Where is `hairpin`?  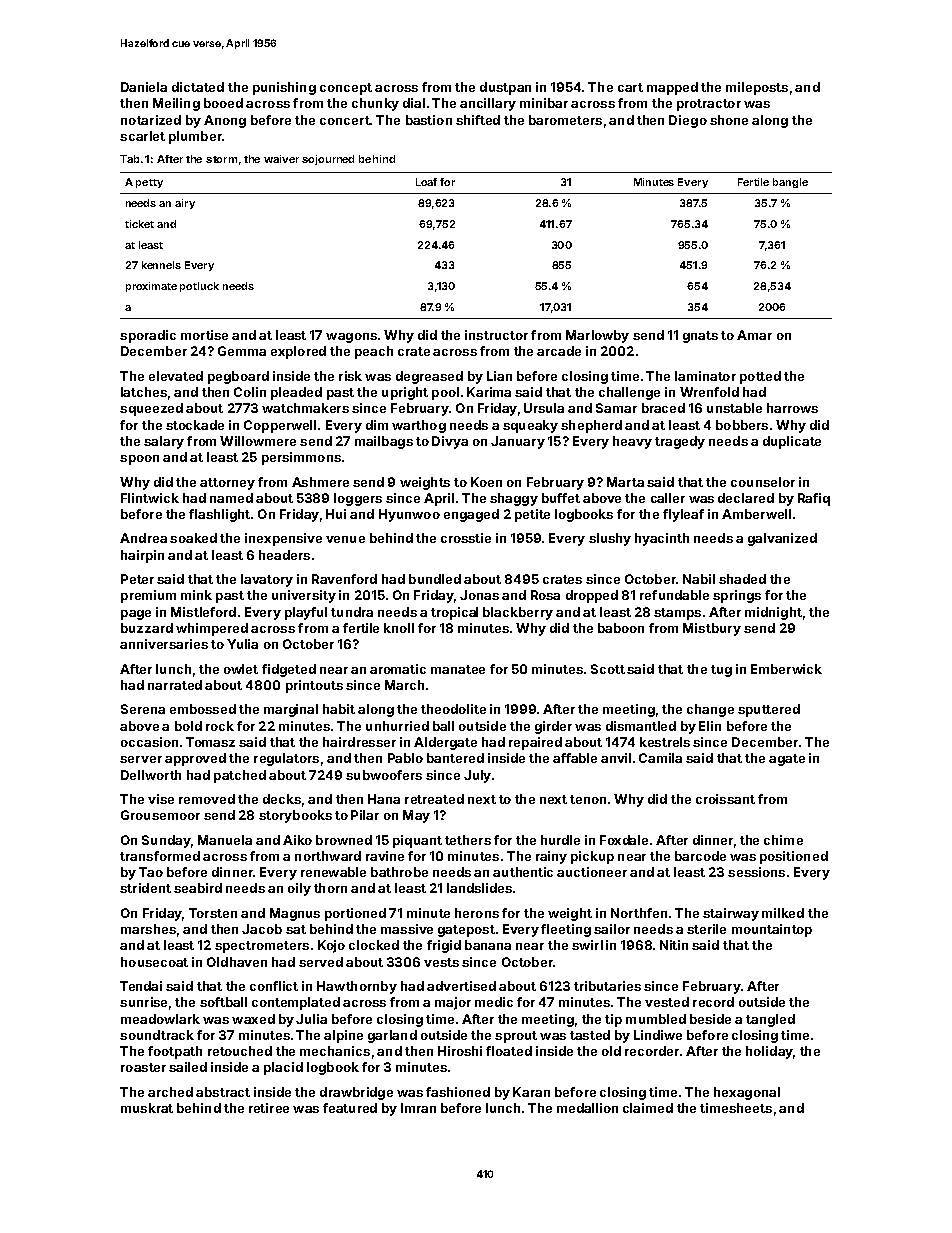
hairpin is located at coordinates (142, 556).
